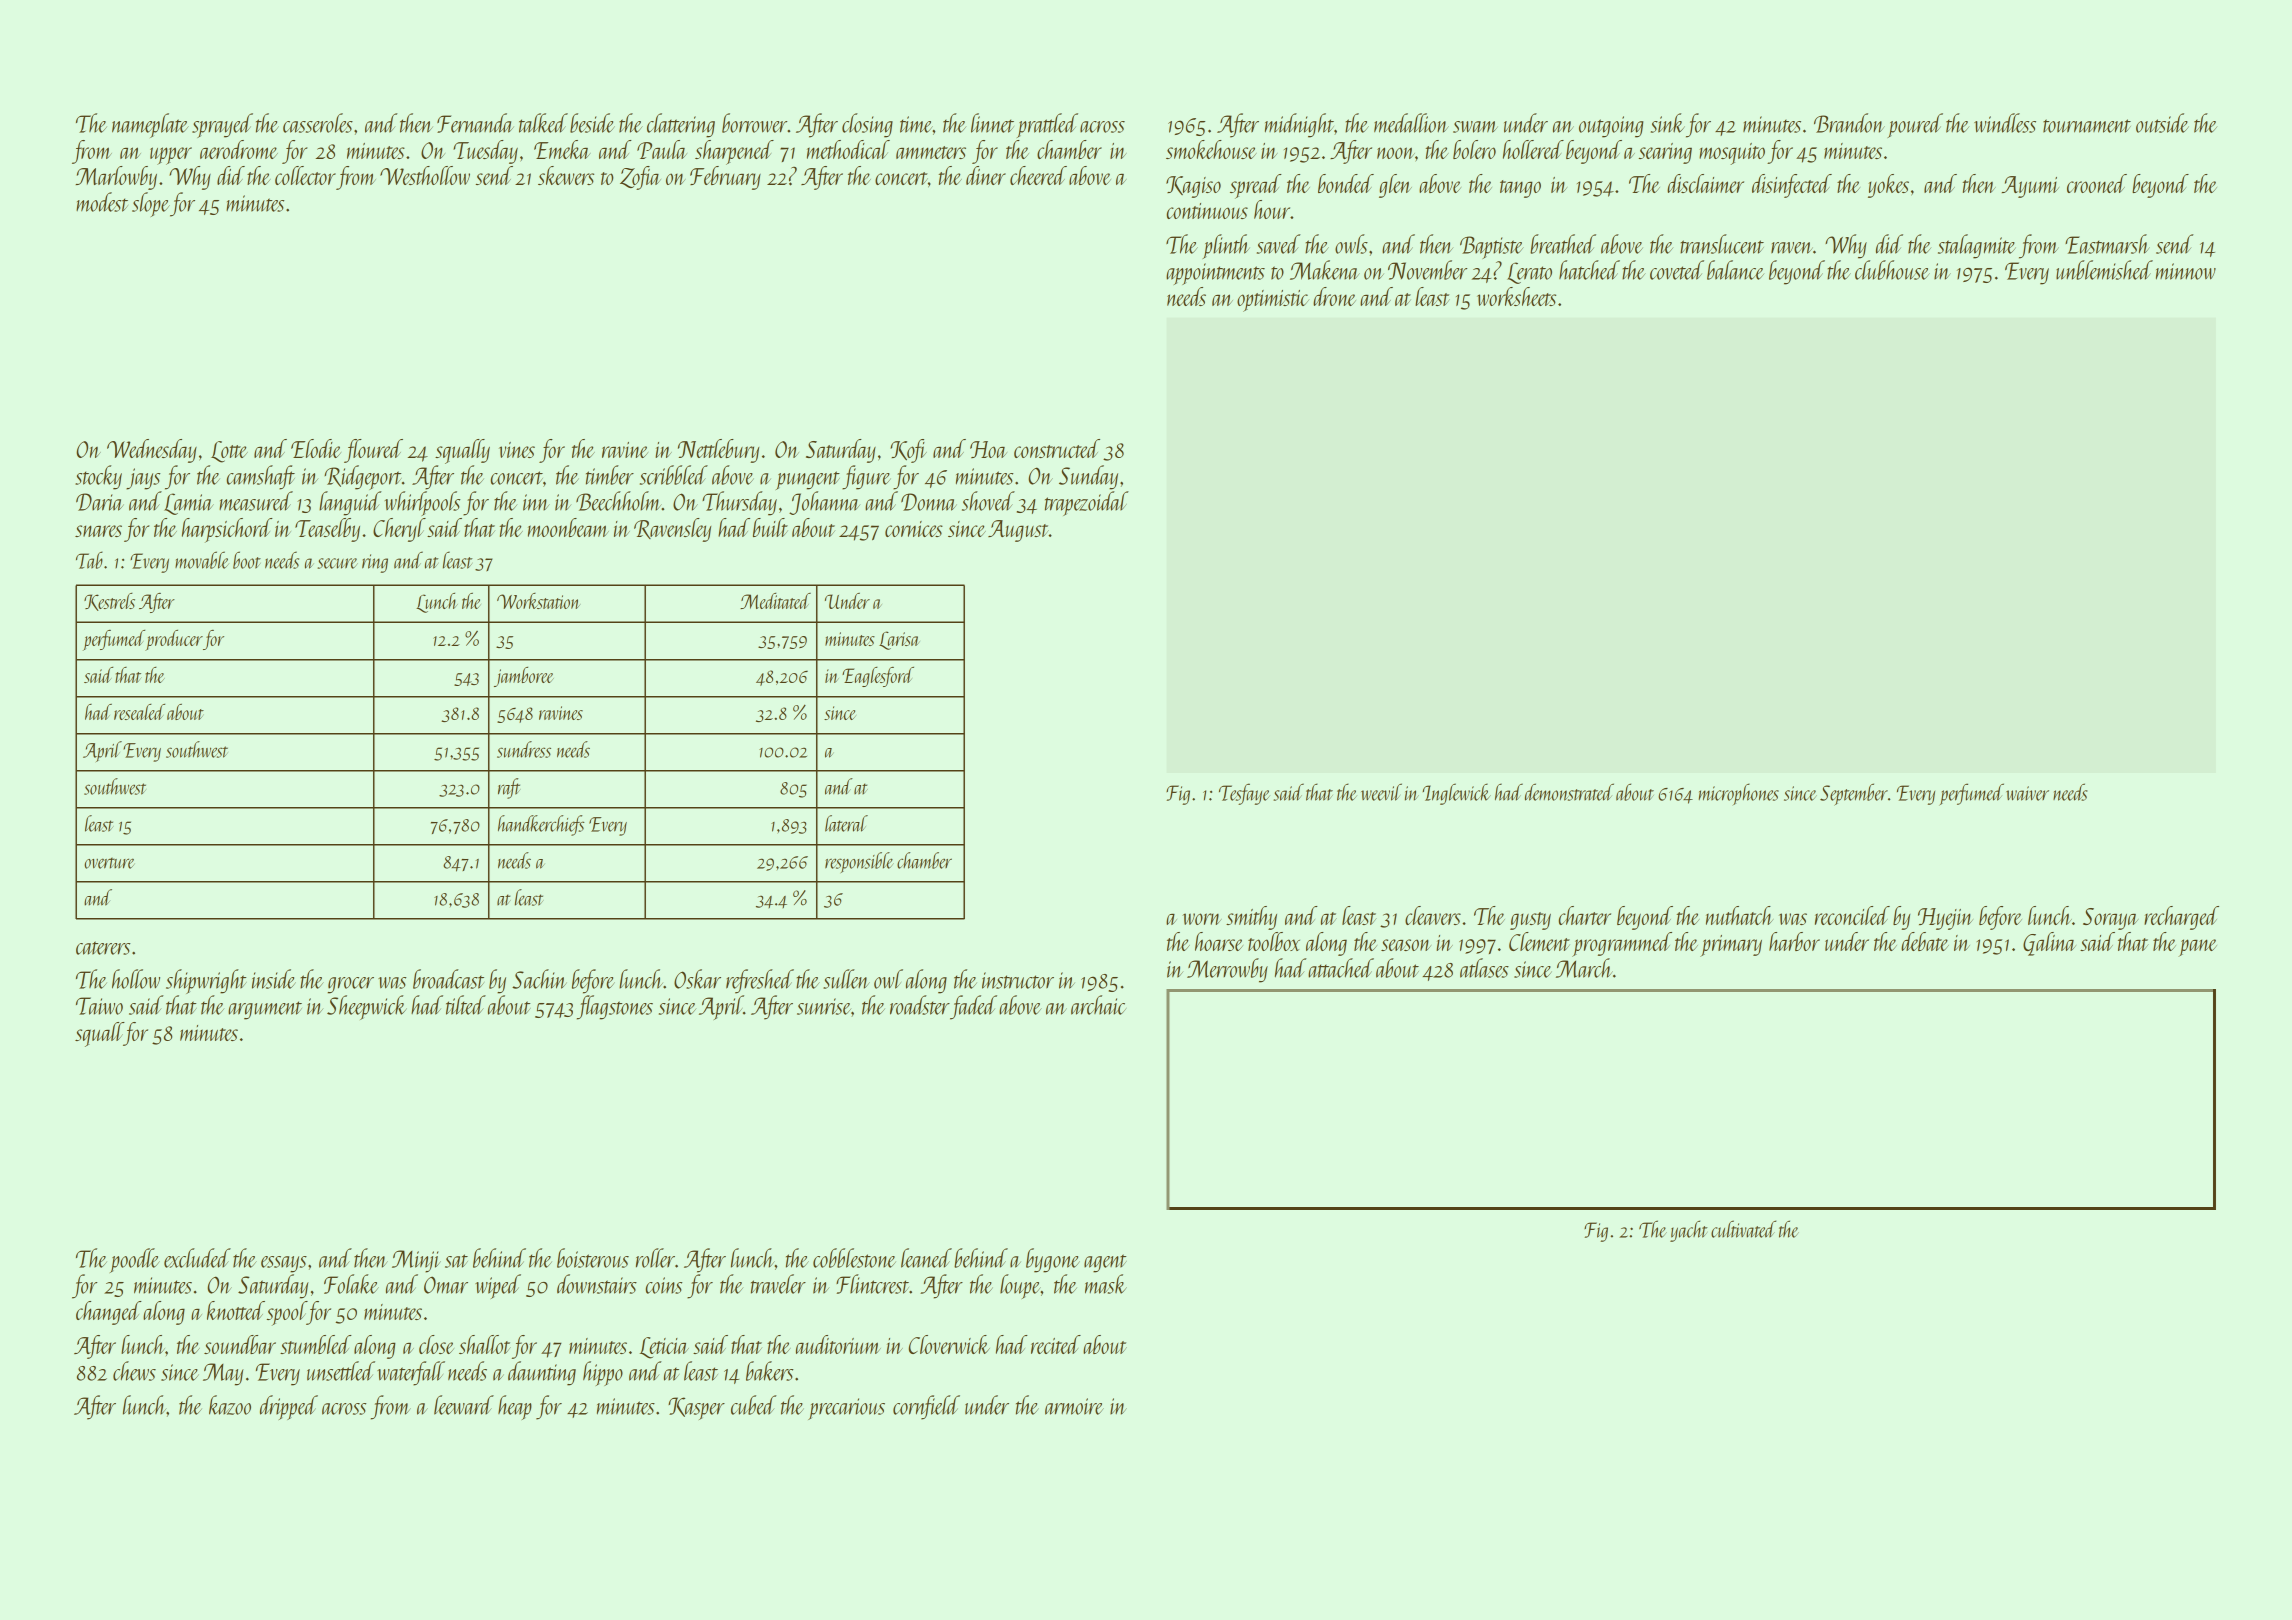  Describe the element at coordinates (1074, 1406) in the screenshot. I see `armoire` at that location.
